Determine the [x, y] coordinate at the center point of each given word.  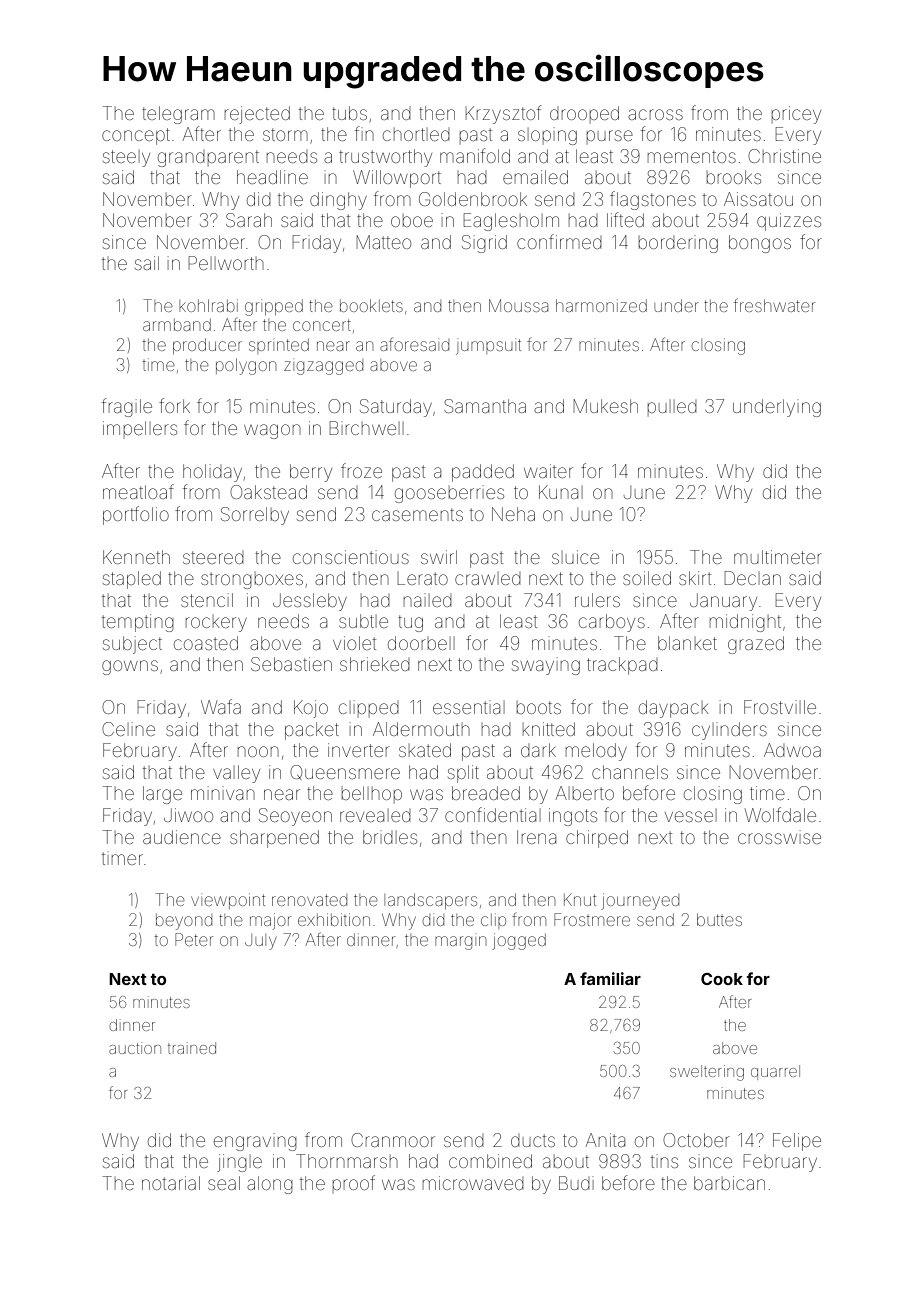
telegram [178, 115]
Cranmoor [393, 1140]
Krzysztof [503, 114]
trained [192, 1048]
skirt [695, 578]
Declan [752, 578]
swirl [439, 557]
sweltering [707, 1073]
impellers [140, 429]
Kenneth [136, 557]
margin [460, 943]
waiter [548, 471]
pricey [796, 115]
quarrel [775, 1072]
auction [135, 1048]
